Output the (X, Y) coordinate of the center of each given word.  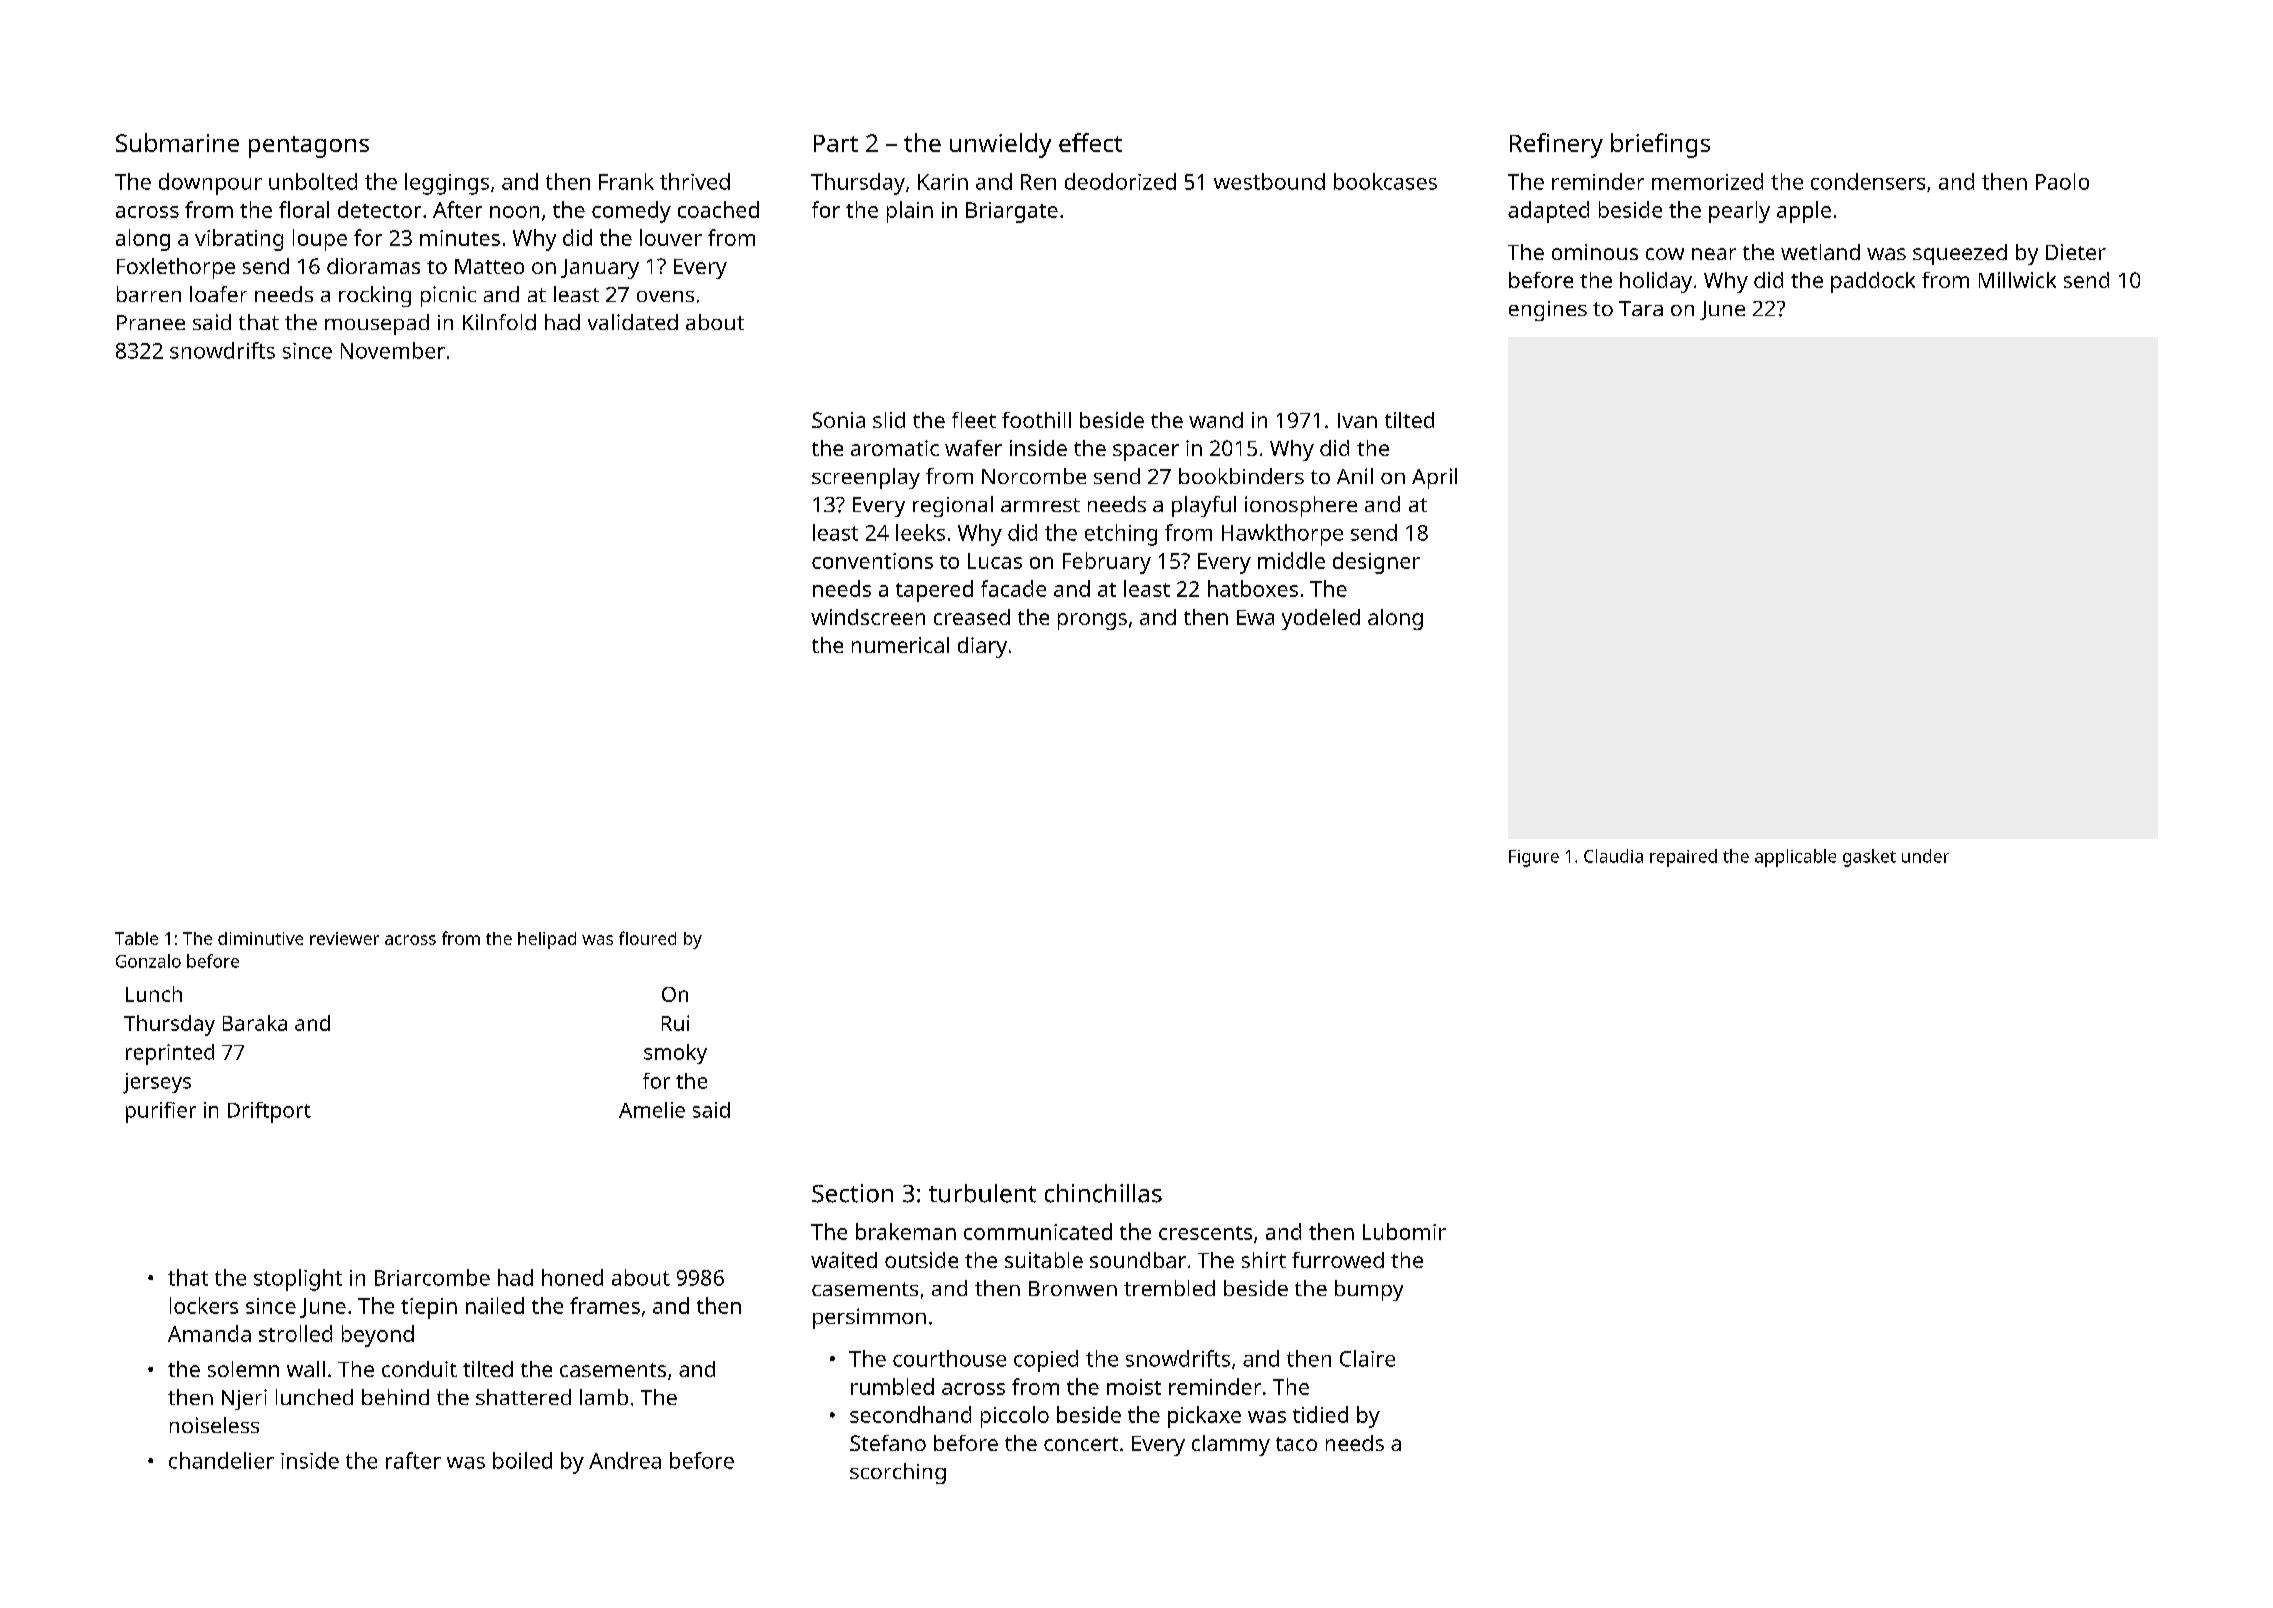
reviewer (344, 938)
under (1925, 856)
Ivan (1357, 420)
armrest (1040, 505)
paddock (1873, 282)
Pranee (151, 322)
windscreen (868, 617)
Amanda (209, 1333)
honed (572, 1277)
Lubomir (1404, 1231)
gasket (1869, 858)
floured (647, 938)
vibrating (239, 240)
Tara (1641, 308)
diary (982, 647)
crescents (1205, 1233)
